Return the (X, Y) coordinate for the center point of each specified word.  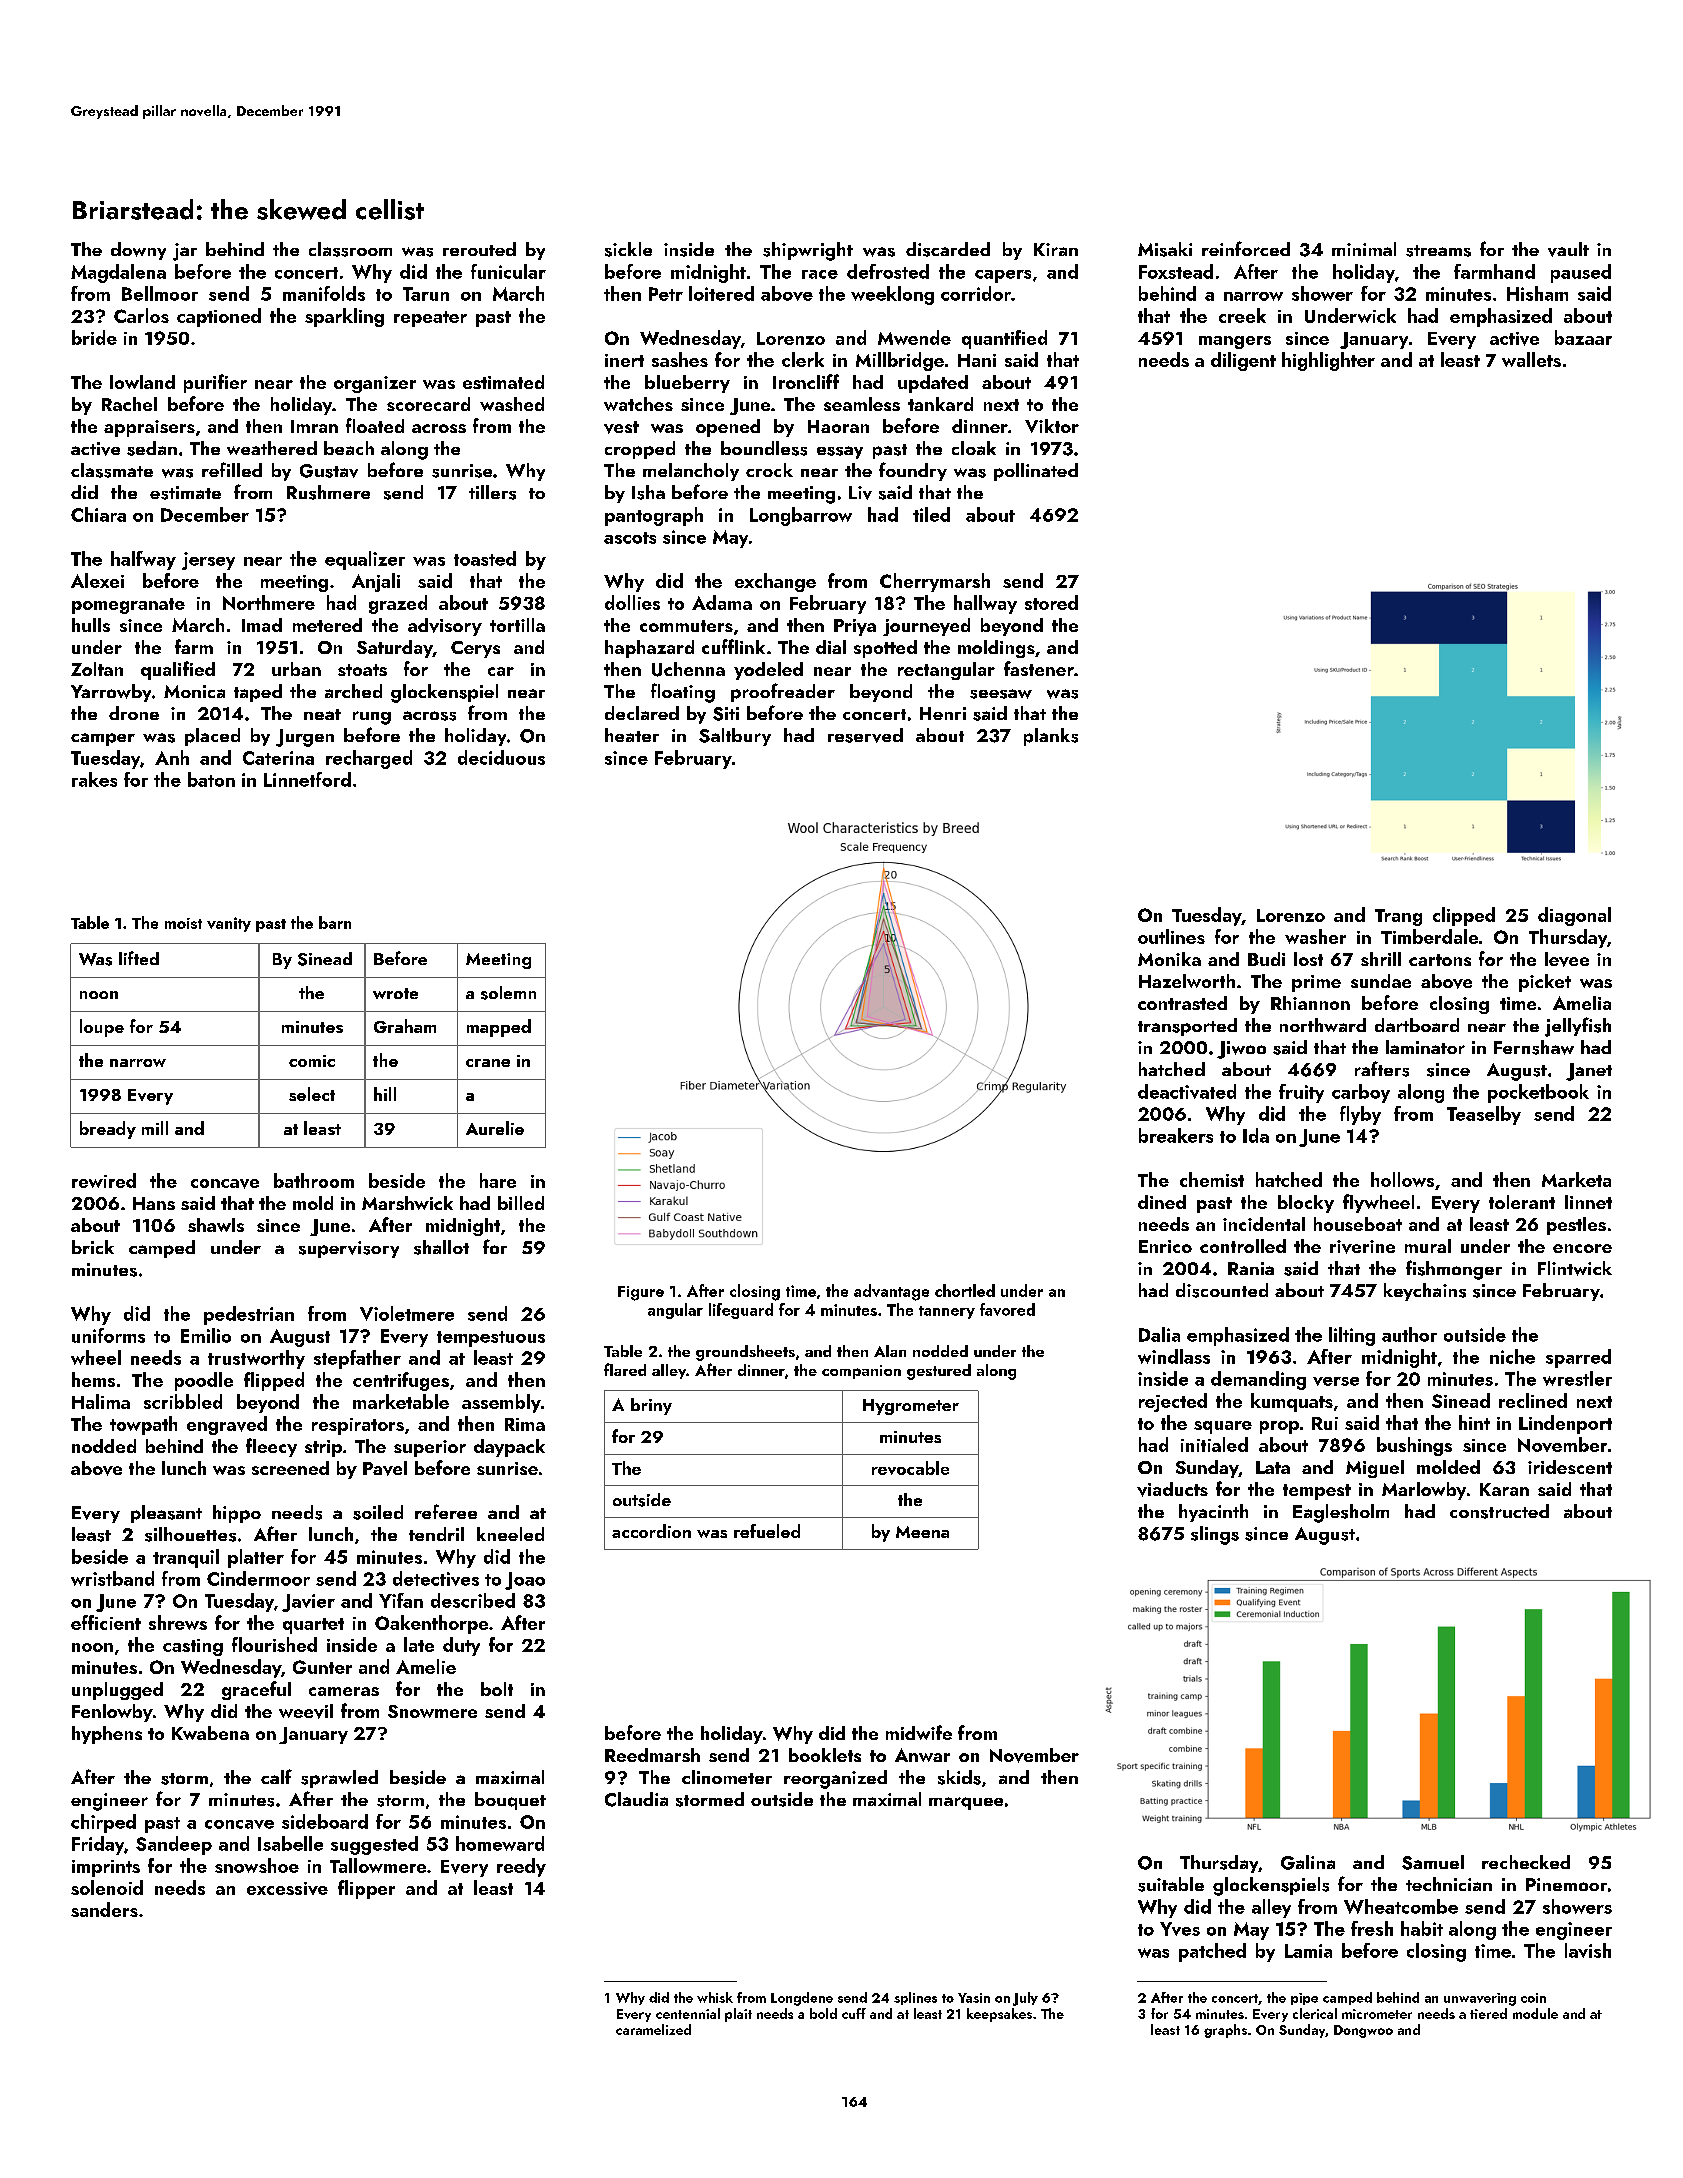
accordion (651, 1531)
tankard (940, 404)
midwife (919, 1732)
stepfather (357, 1359)
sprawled (339, 1779)
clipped (1464, 916)
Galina (1308, 1862)
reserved (865, 735)
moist (183, 923)
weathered (272, 448)
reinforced (1246, 248)
